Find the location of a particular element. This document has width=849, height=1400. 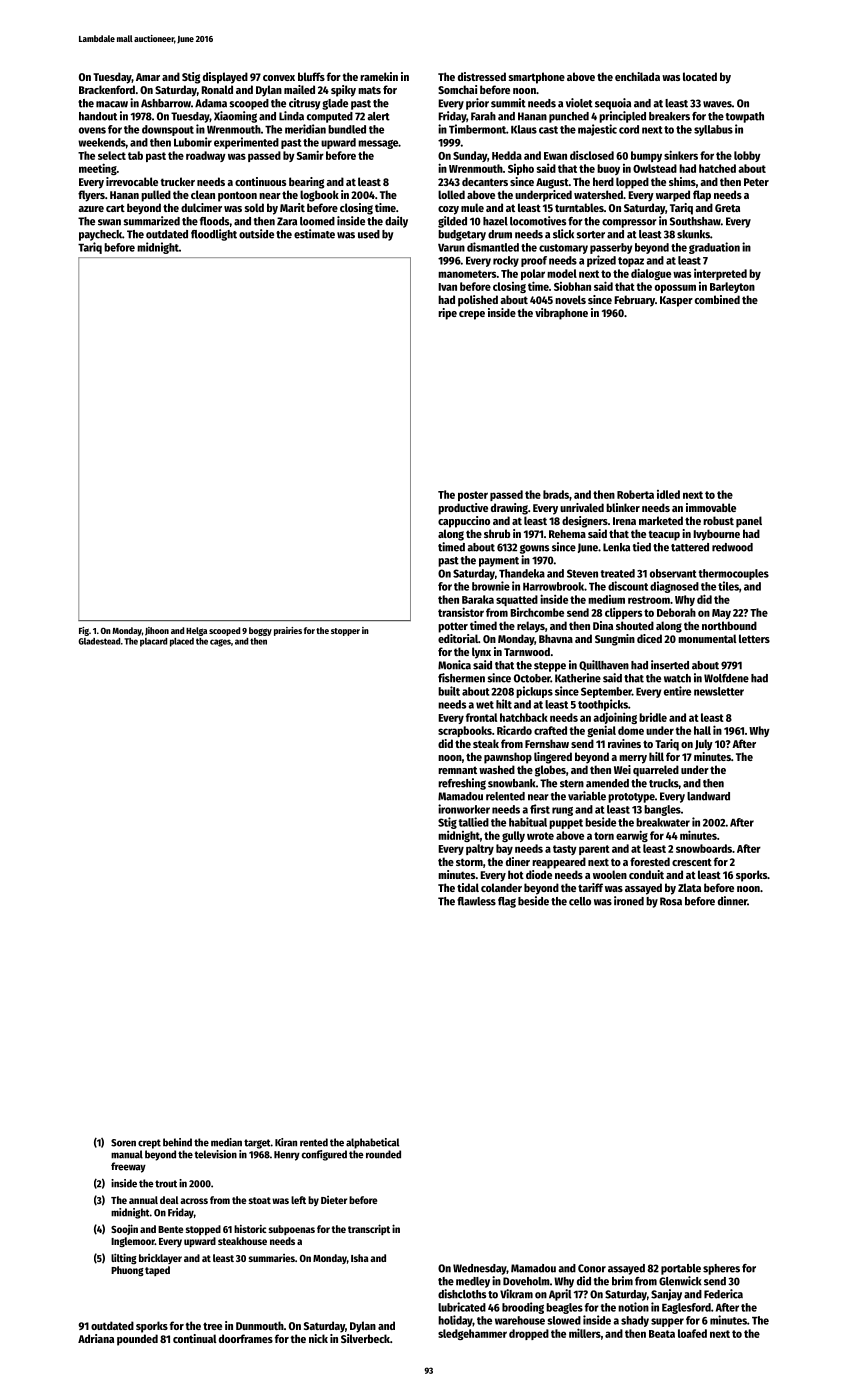

millers is located at coordinates (585, 1333).
